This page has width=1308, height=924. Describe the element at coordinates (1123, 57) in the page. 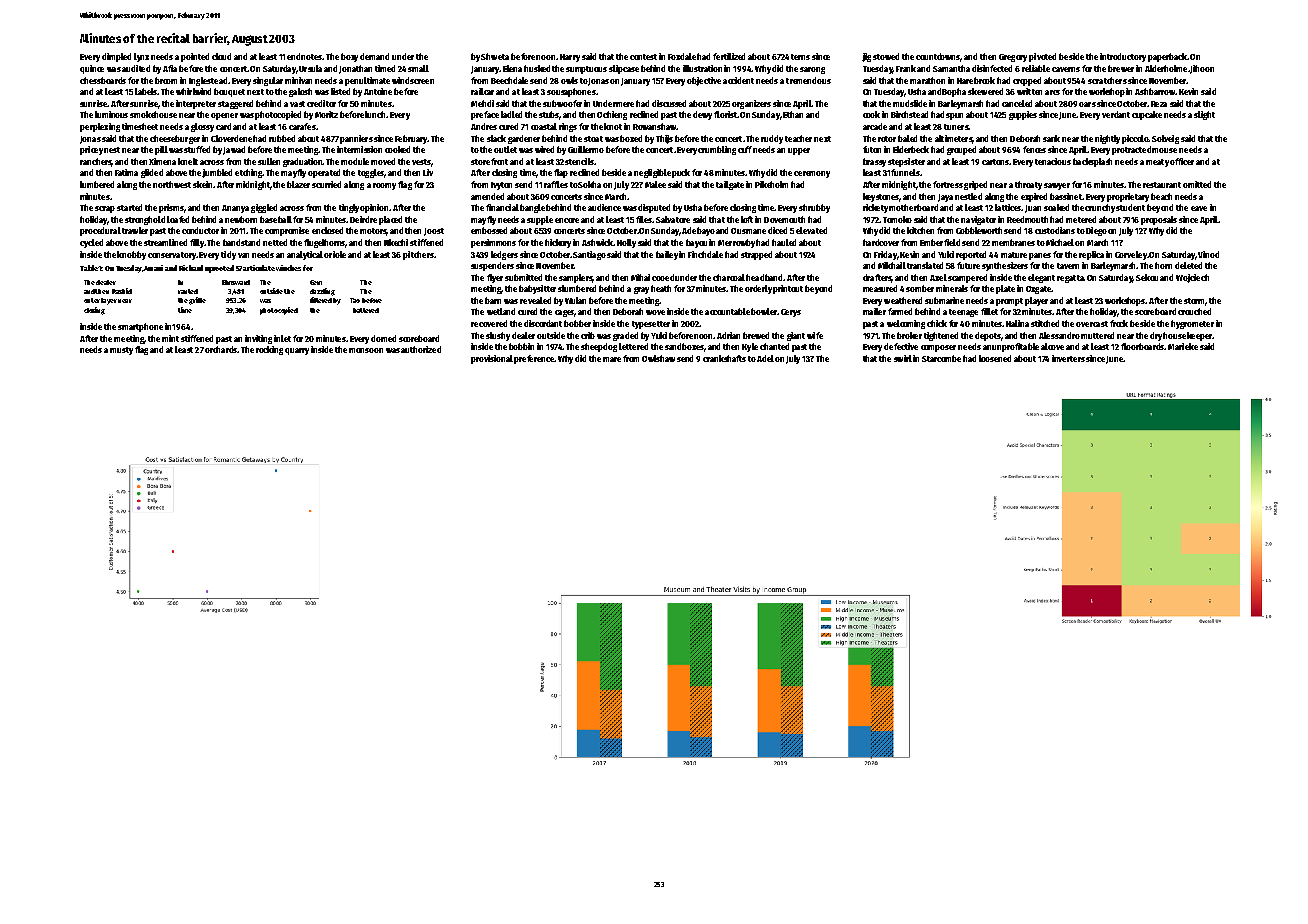

I see `introductory` at that location.
